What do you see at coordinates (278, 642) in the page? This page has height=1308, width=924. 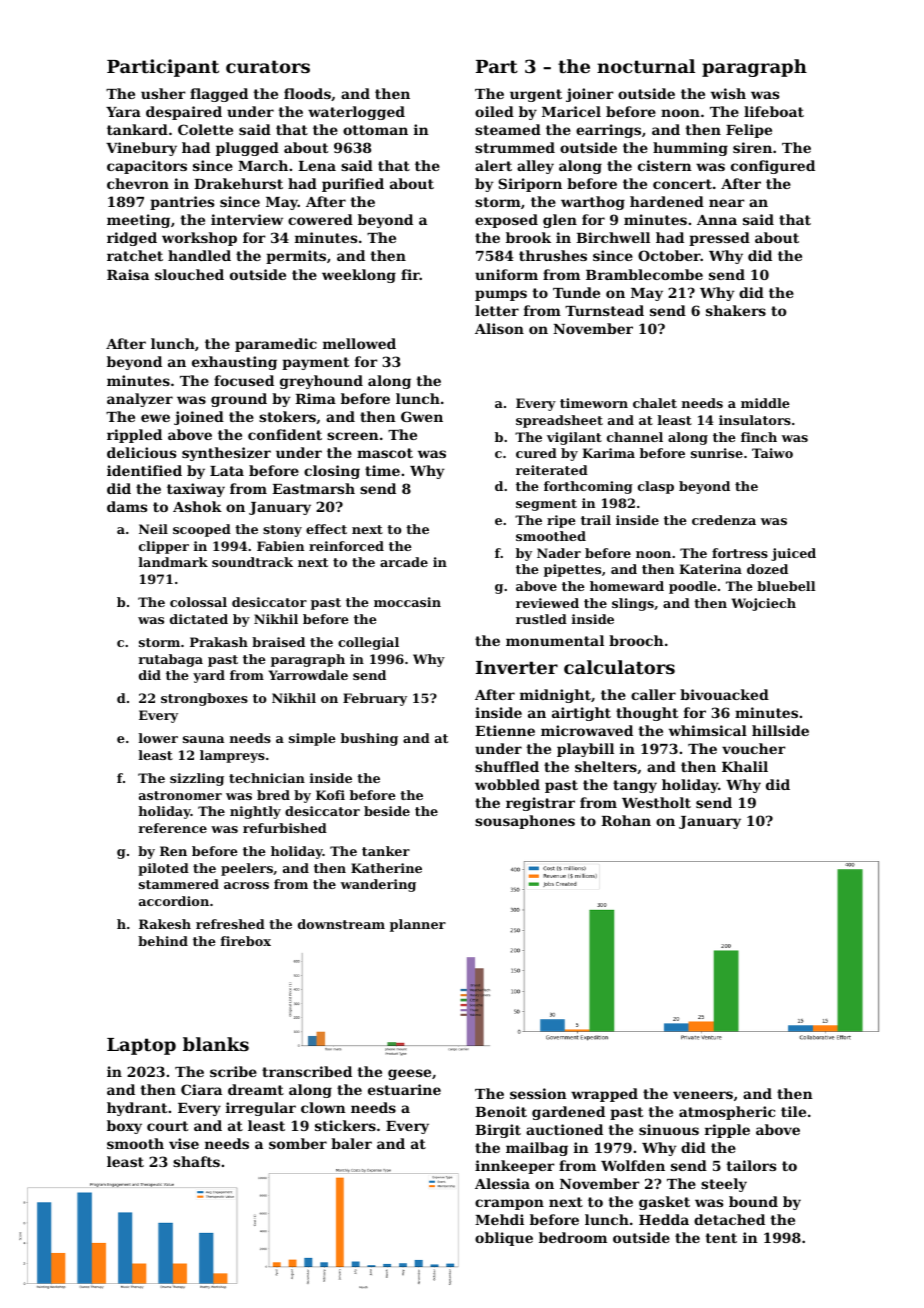 I see `braised` at bounding box center [278, 642].
